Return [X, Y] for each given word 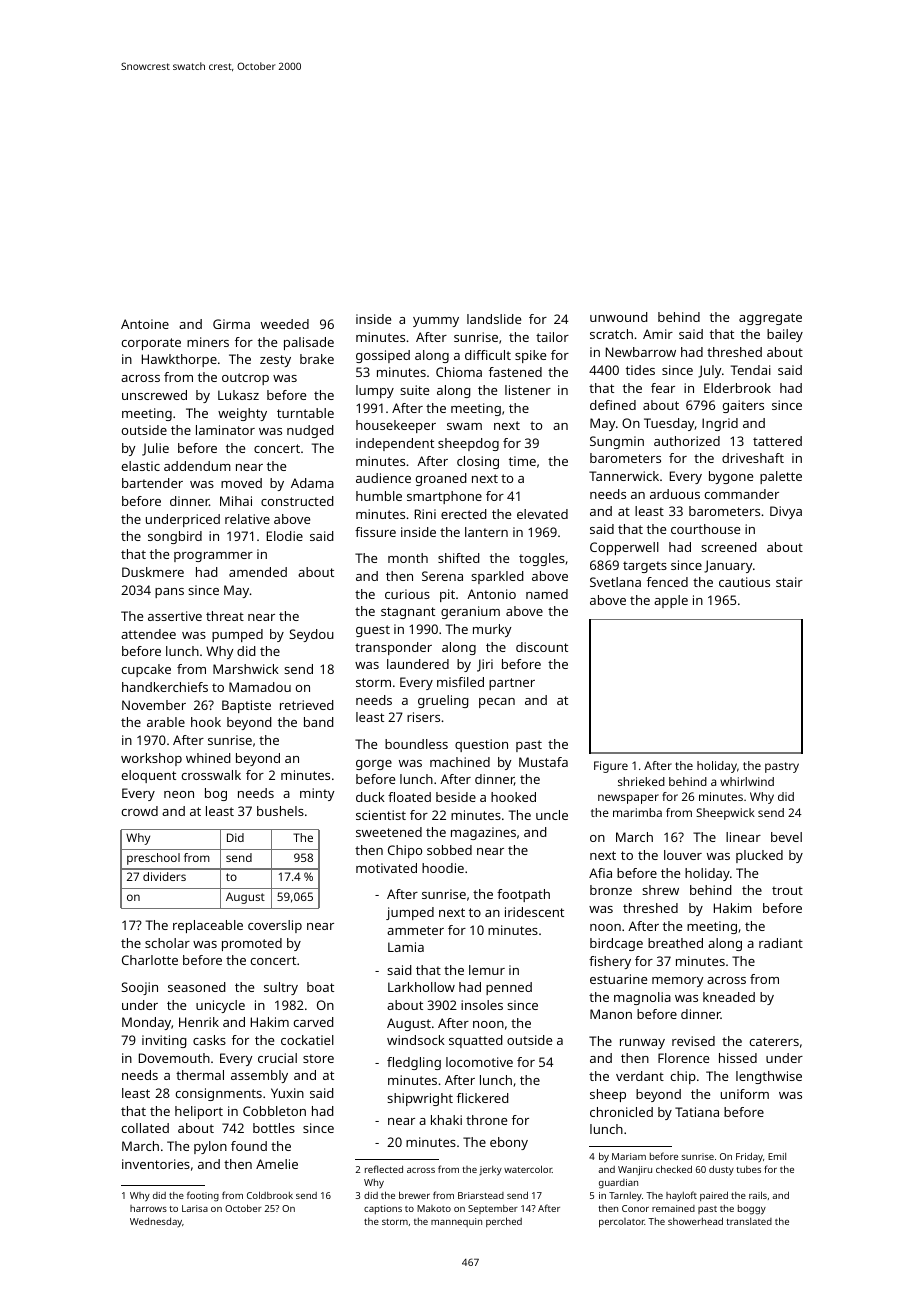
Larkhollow [421, 987]
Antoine [145, 324]
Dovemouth [174, 1058]
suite [414, 390]
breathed [675, 943]
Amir [658, 334]
